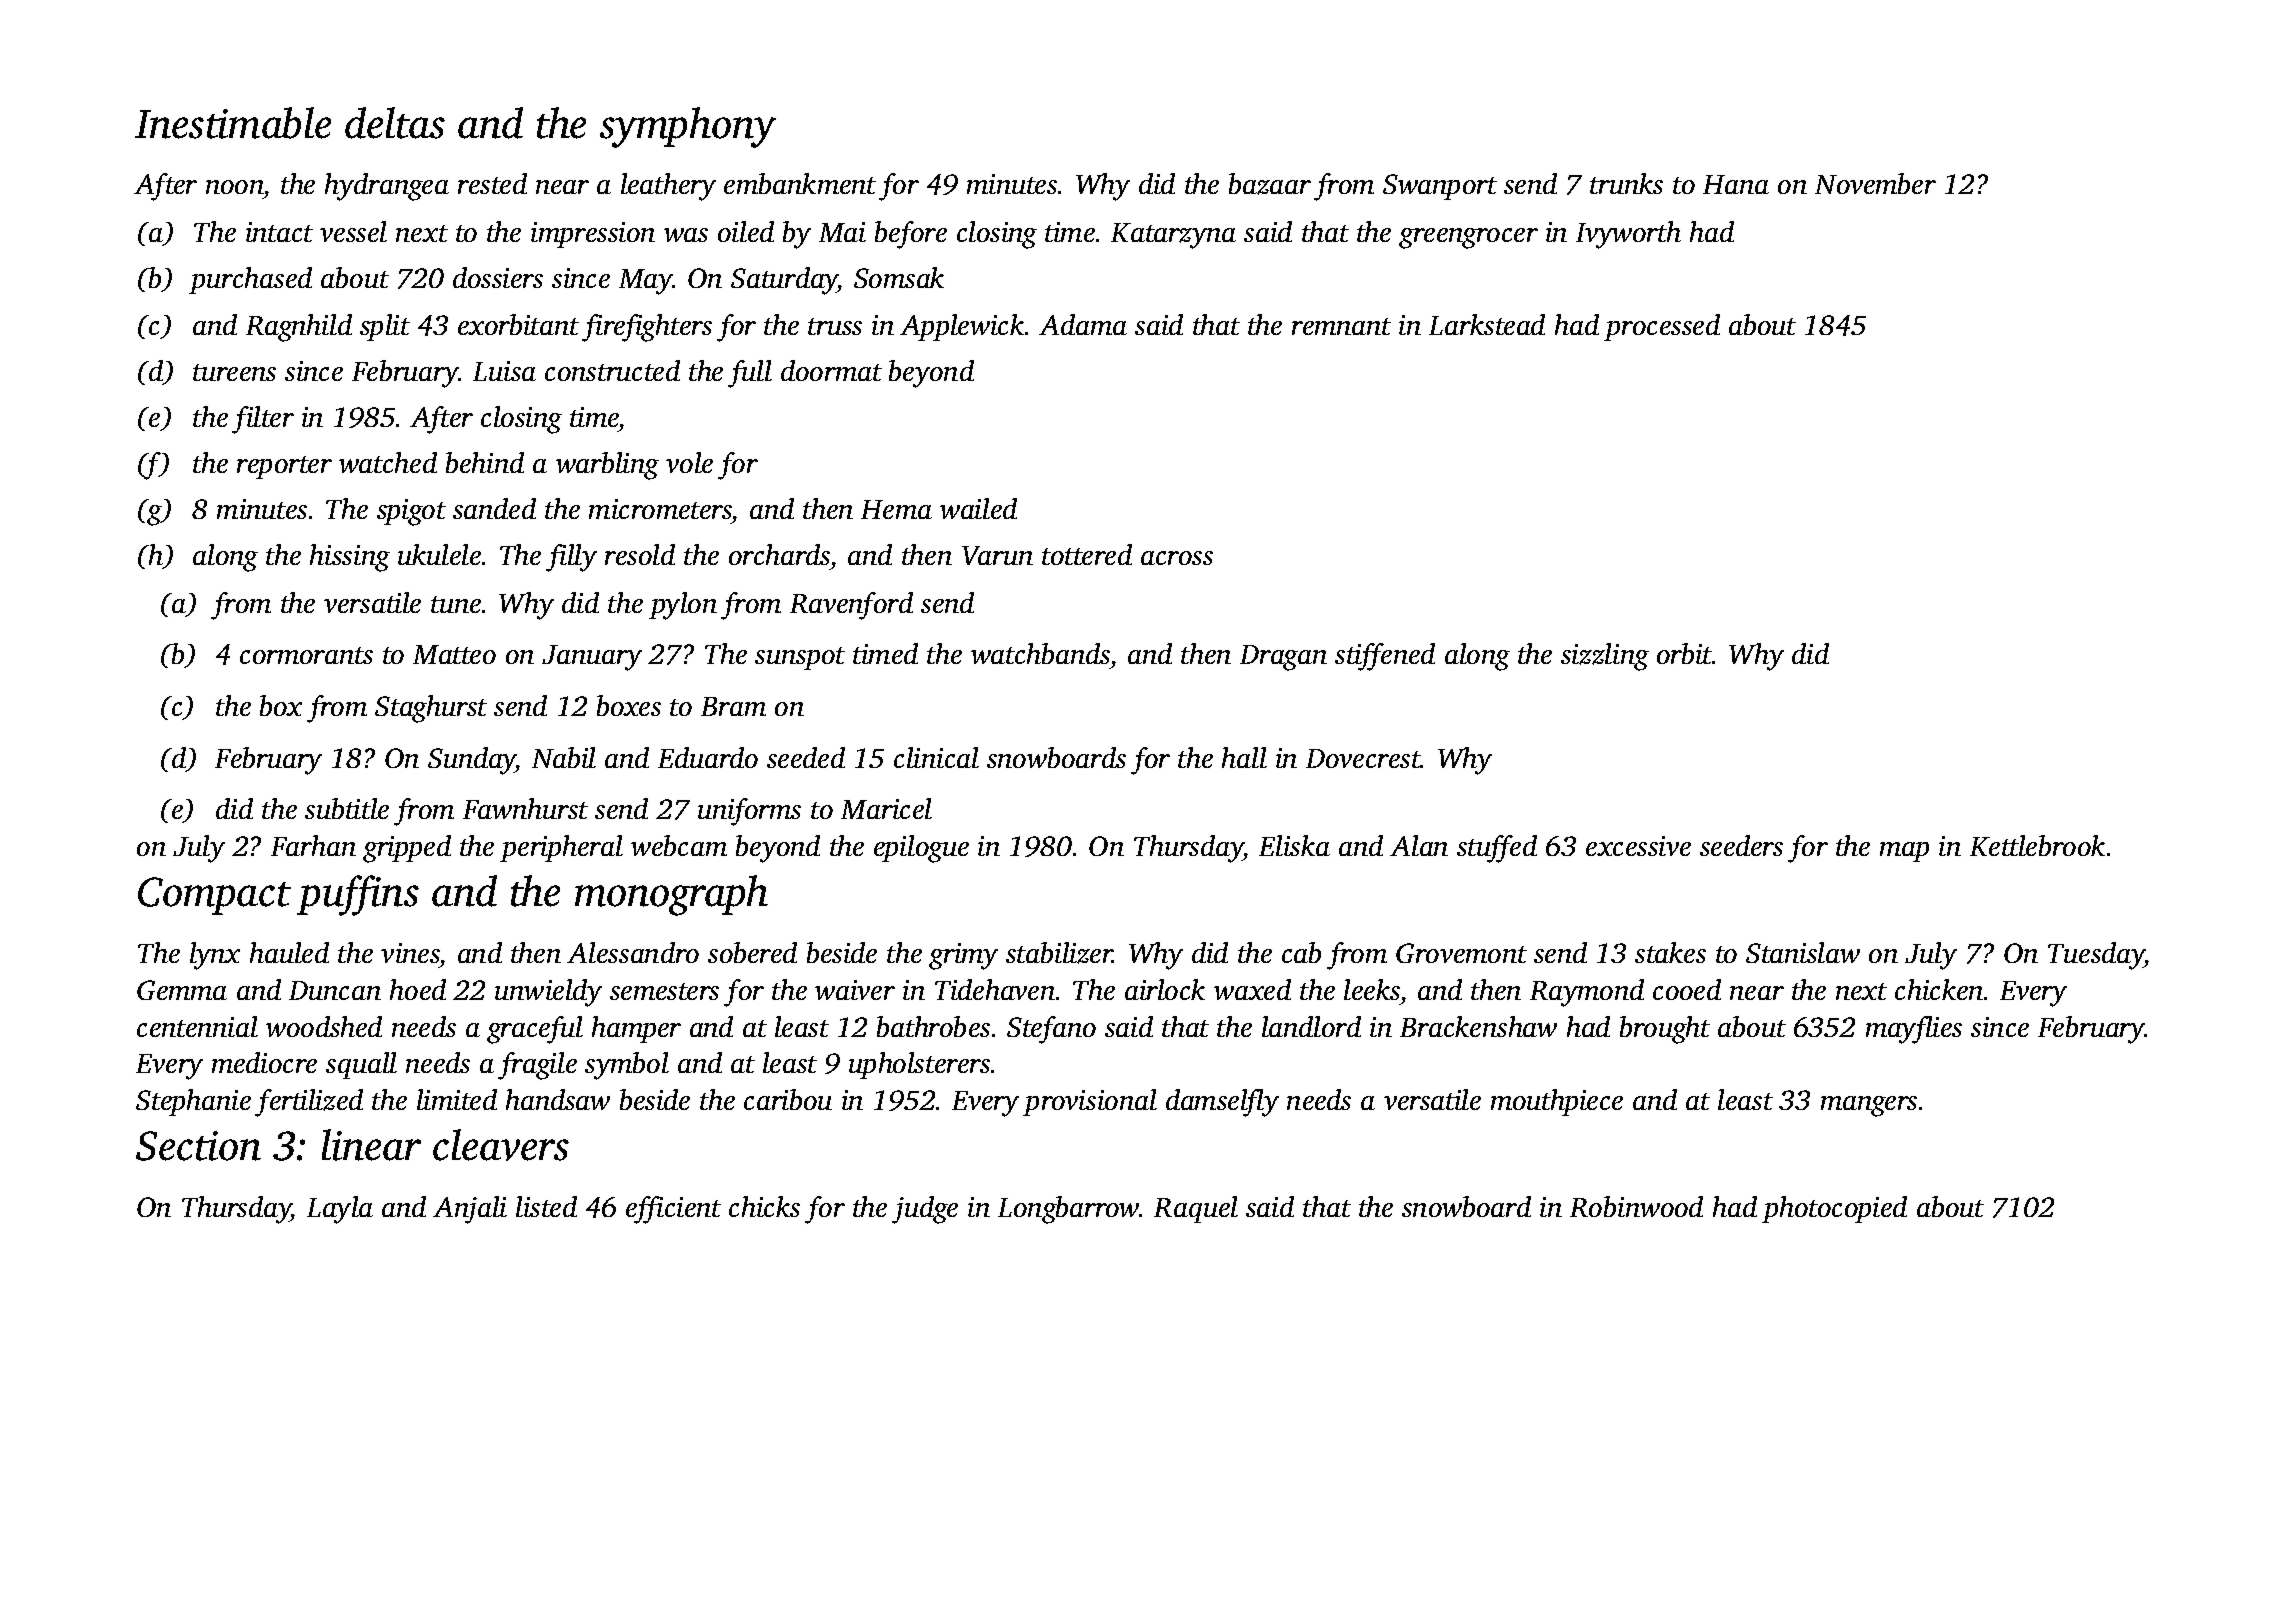  I want to click on symphony, so click(688, 127).
